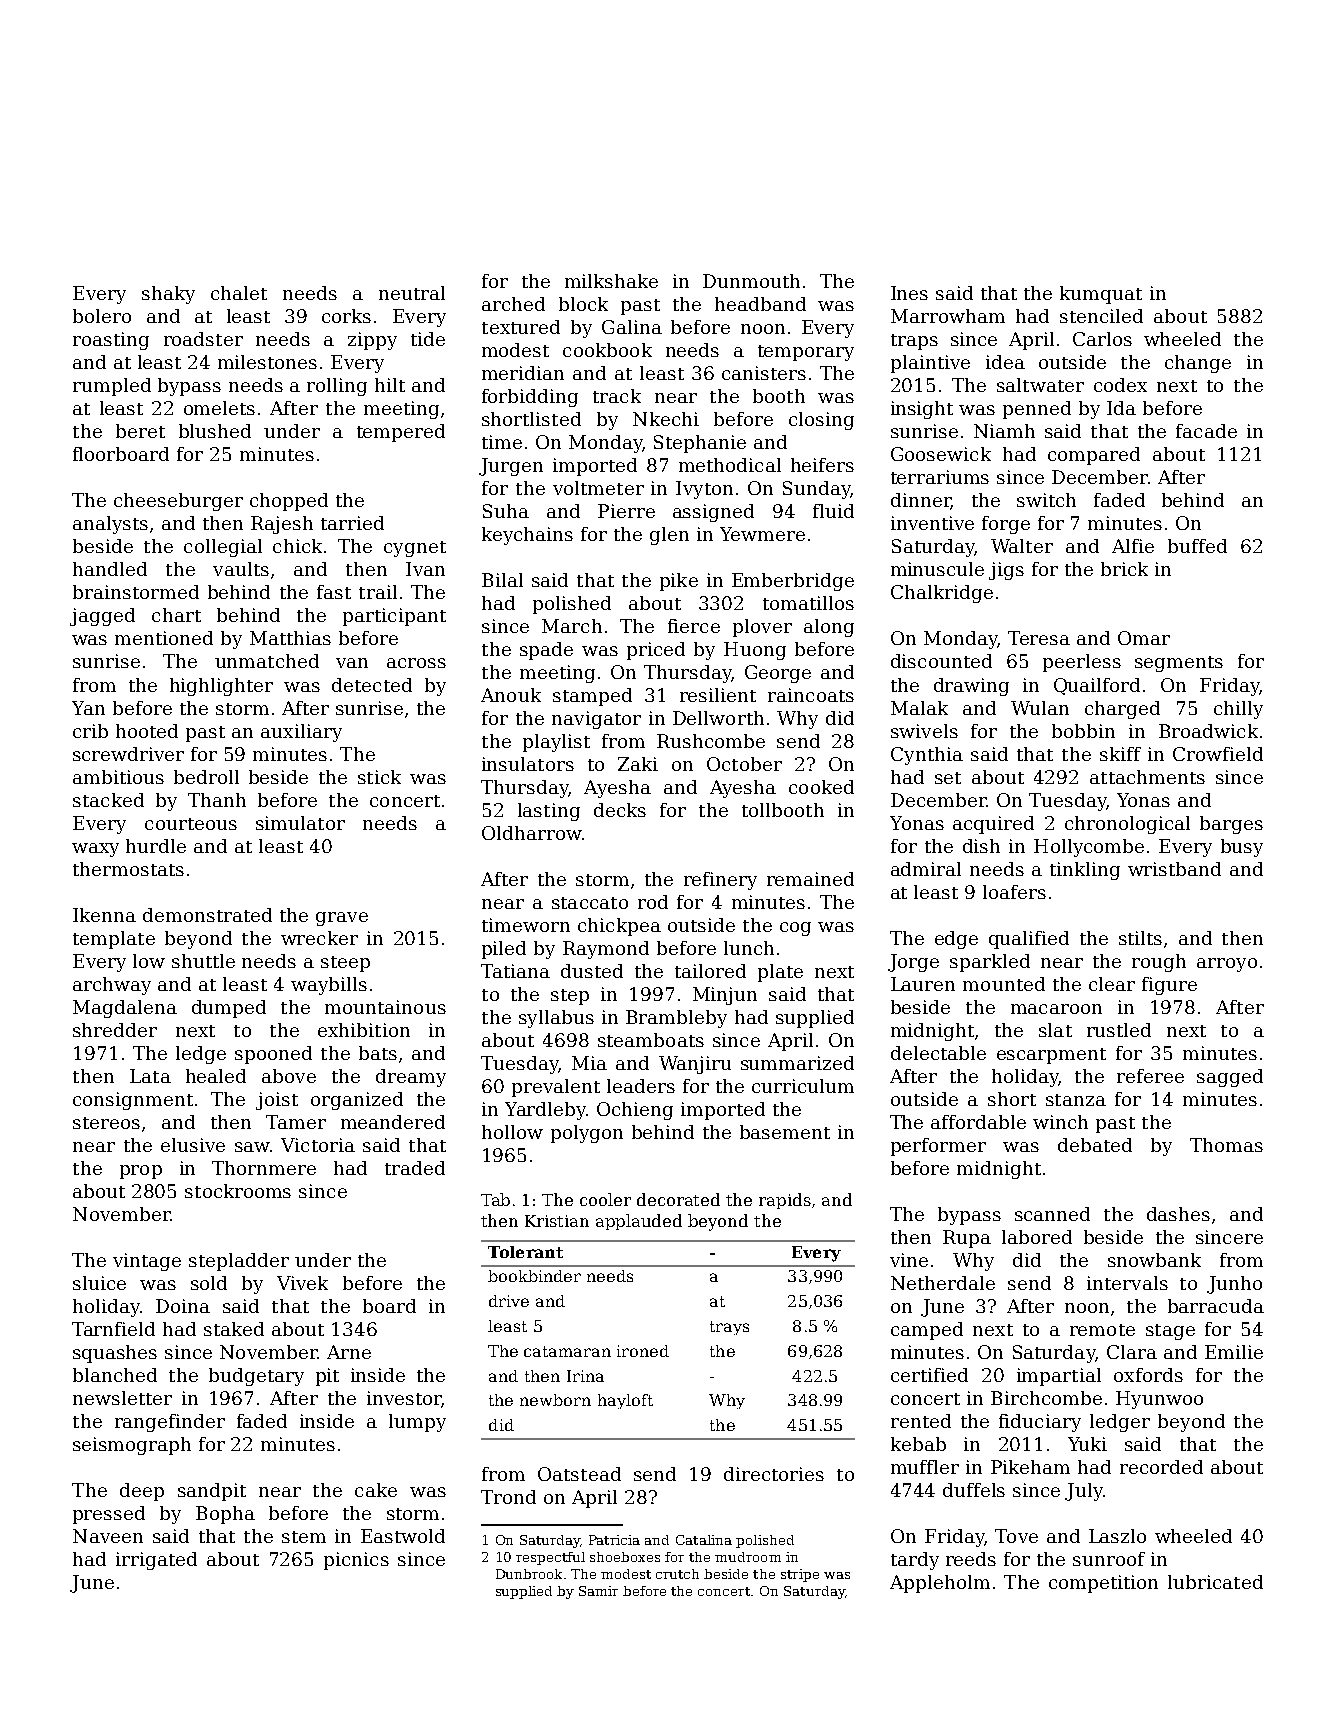 This screenshot has width=1336, height=1729. What do you see at coordinates (930, 364) in the screenshot?
I see `plaintive` at bounding box center [930, 364].
